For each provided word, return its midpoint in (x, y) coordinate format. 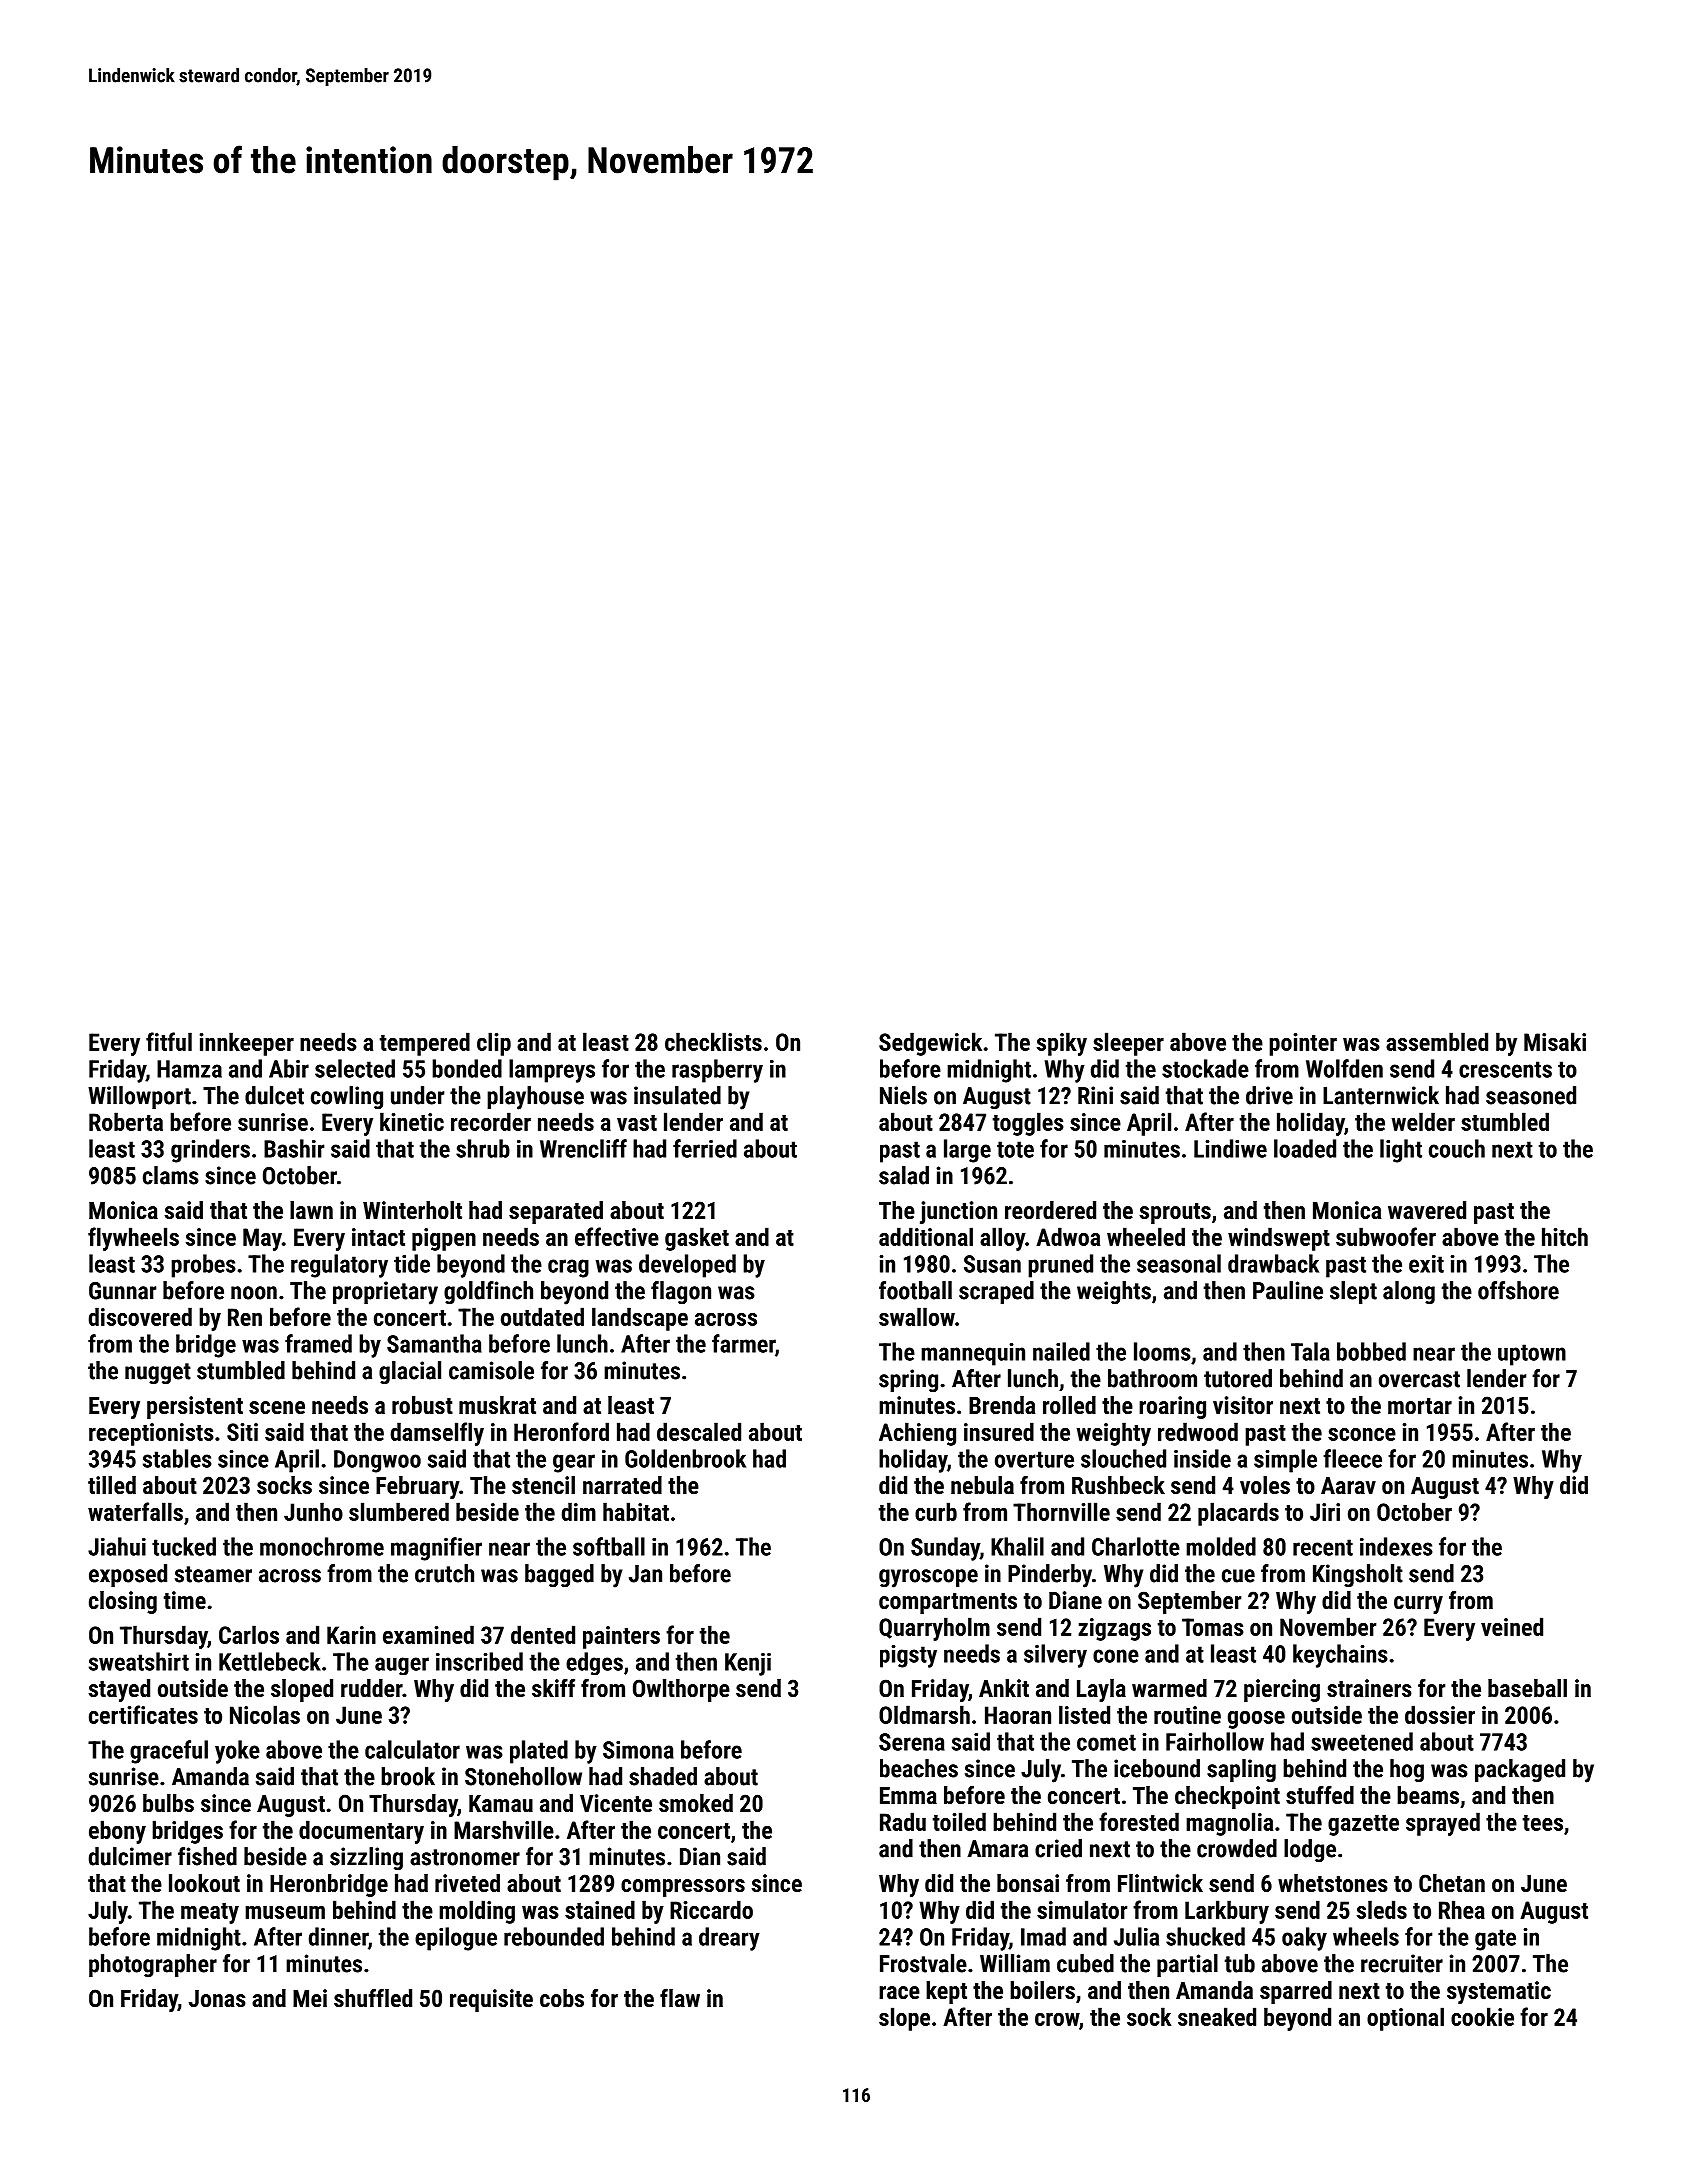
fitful (169, 1041)
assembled (1437, 1041)
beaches (919, 1768)
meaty (210, 1913)
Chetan (1452, 1883)
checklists (713, 1041)
